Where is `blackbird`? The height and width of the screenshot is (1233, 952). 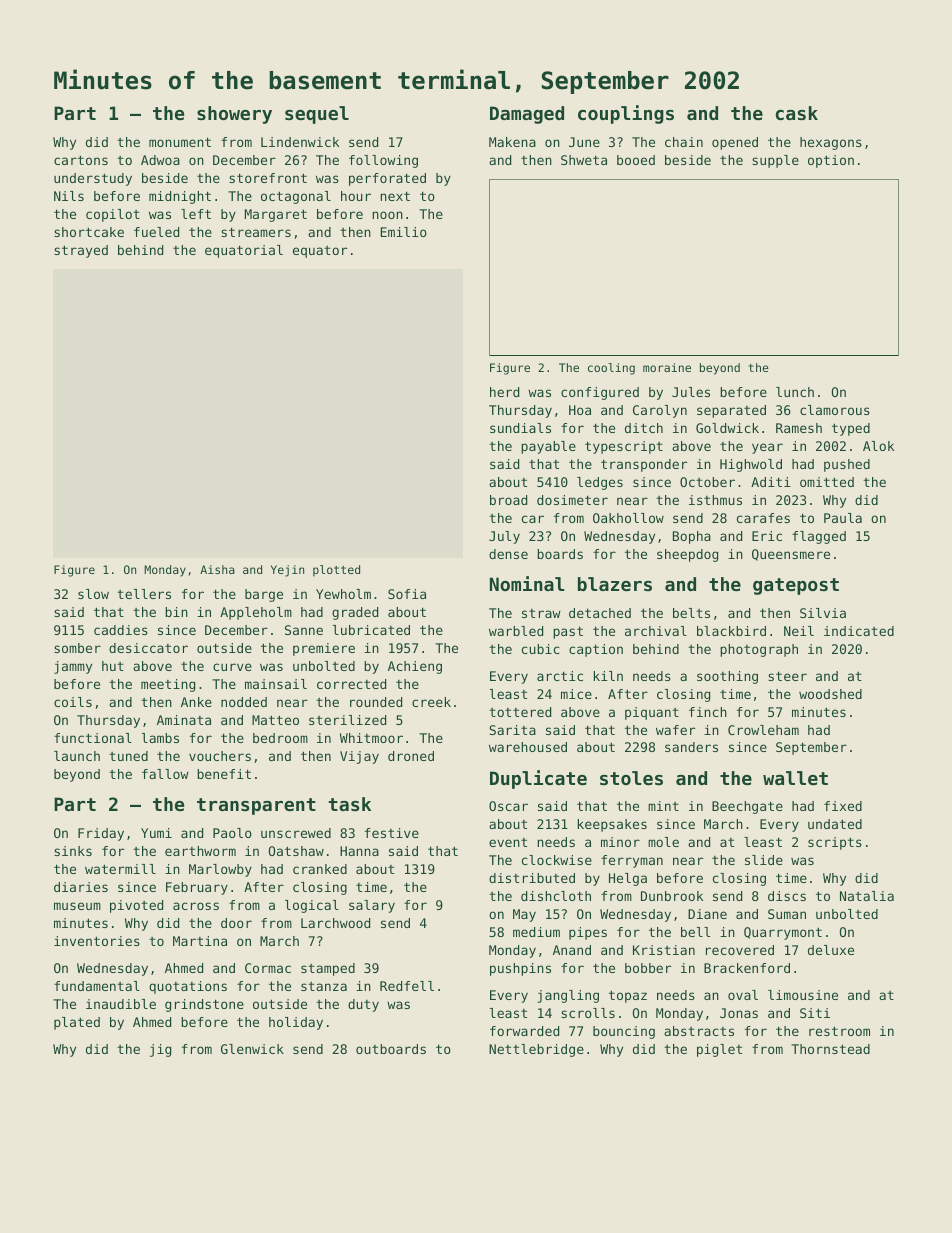
blackbird is located at coordinates (731, 631).
